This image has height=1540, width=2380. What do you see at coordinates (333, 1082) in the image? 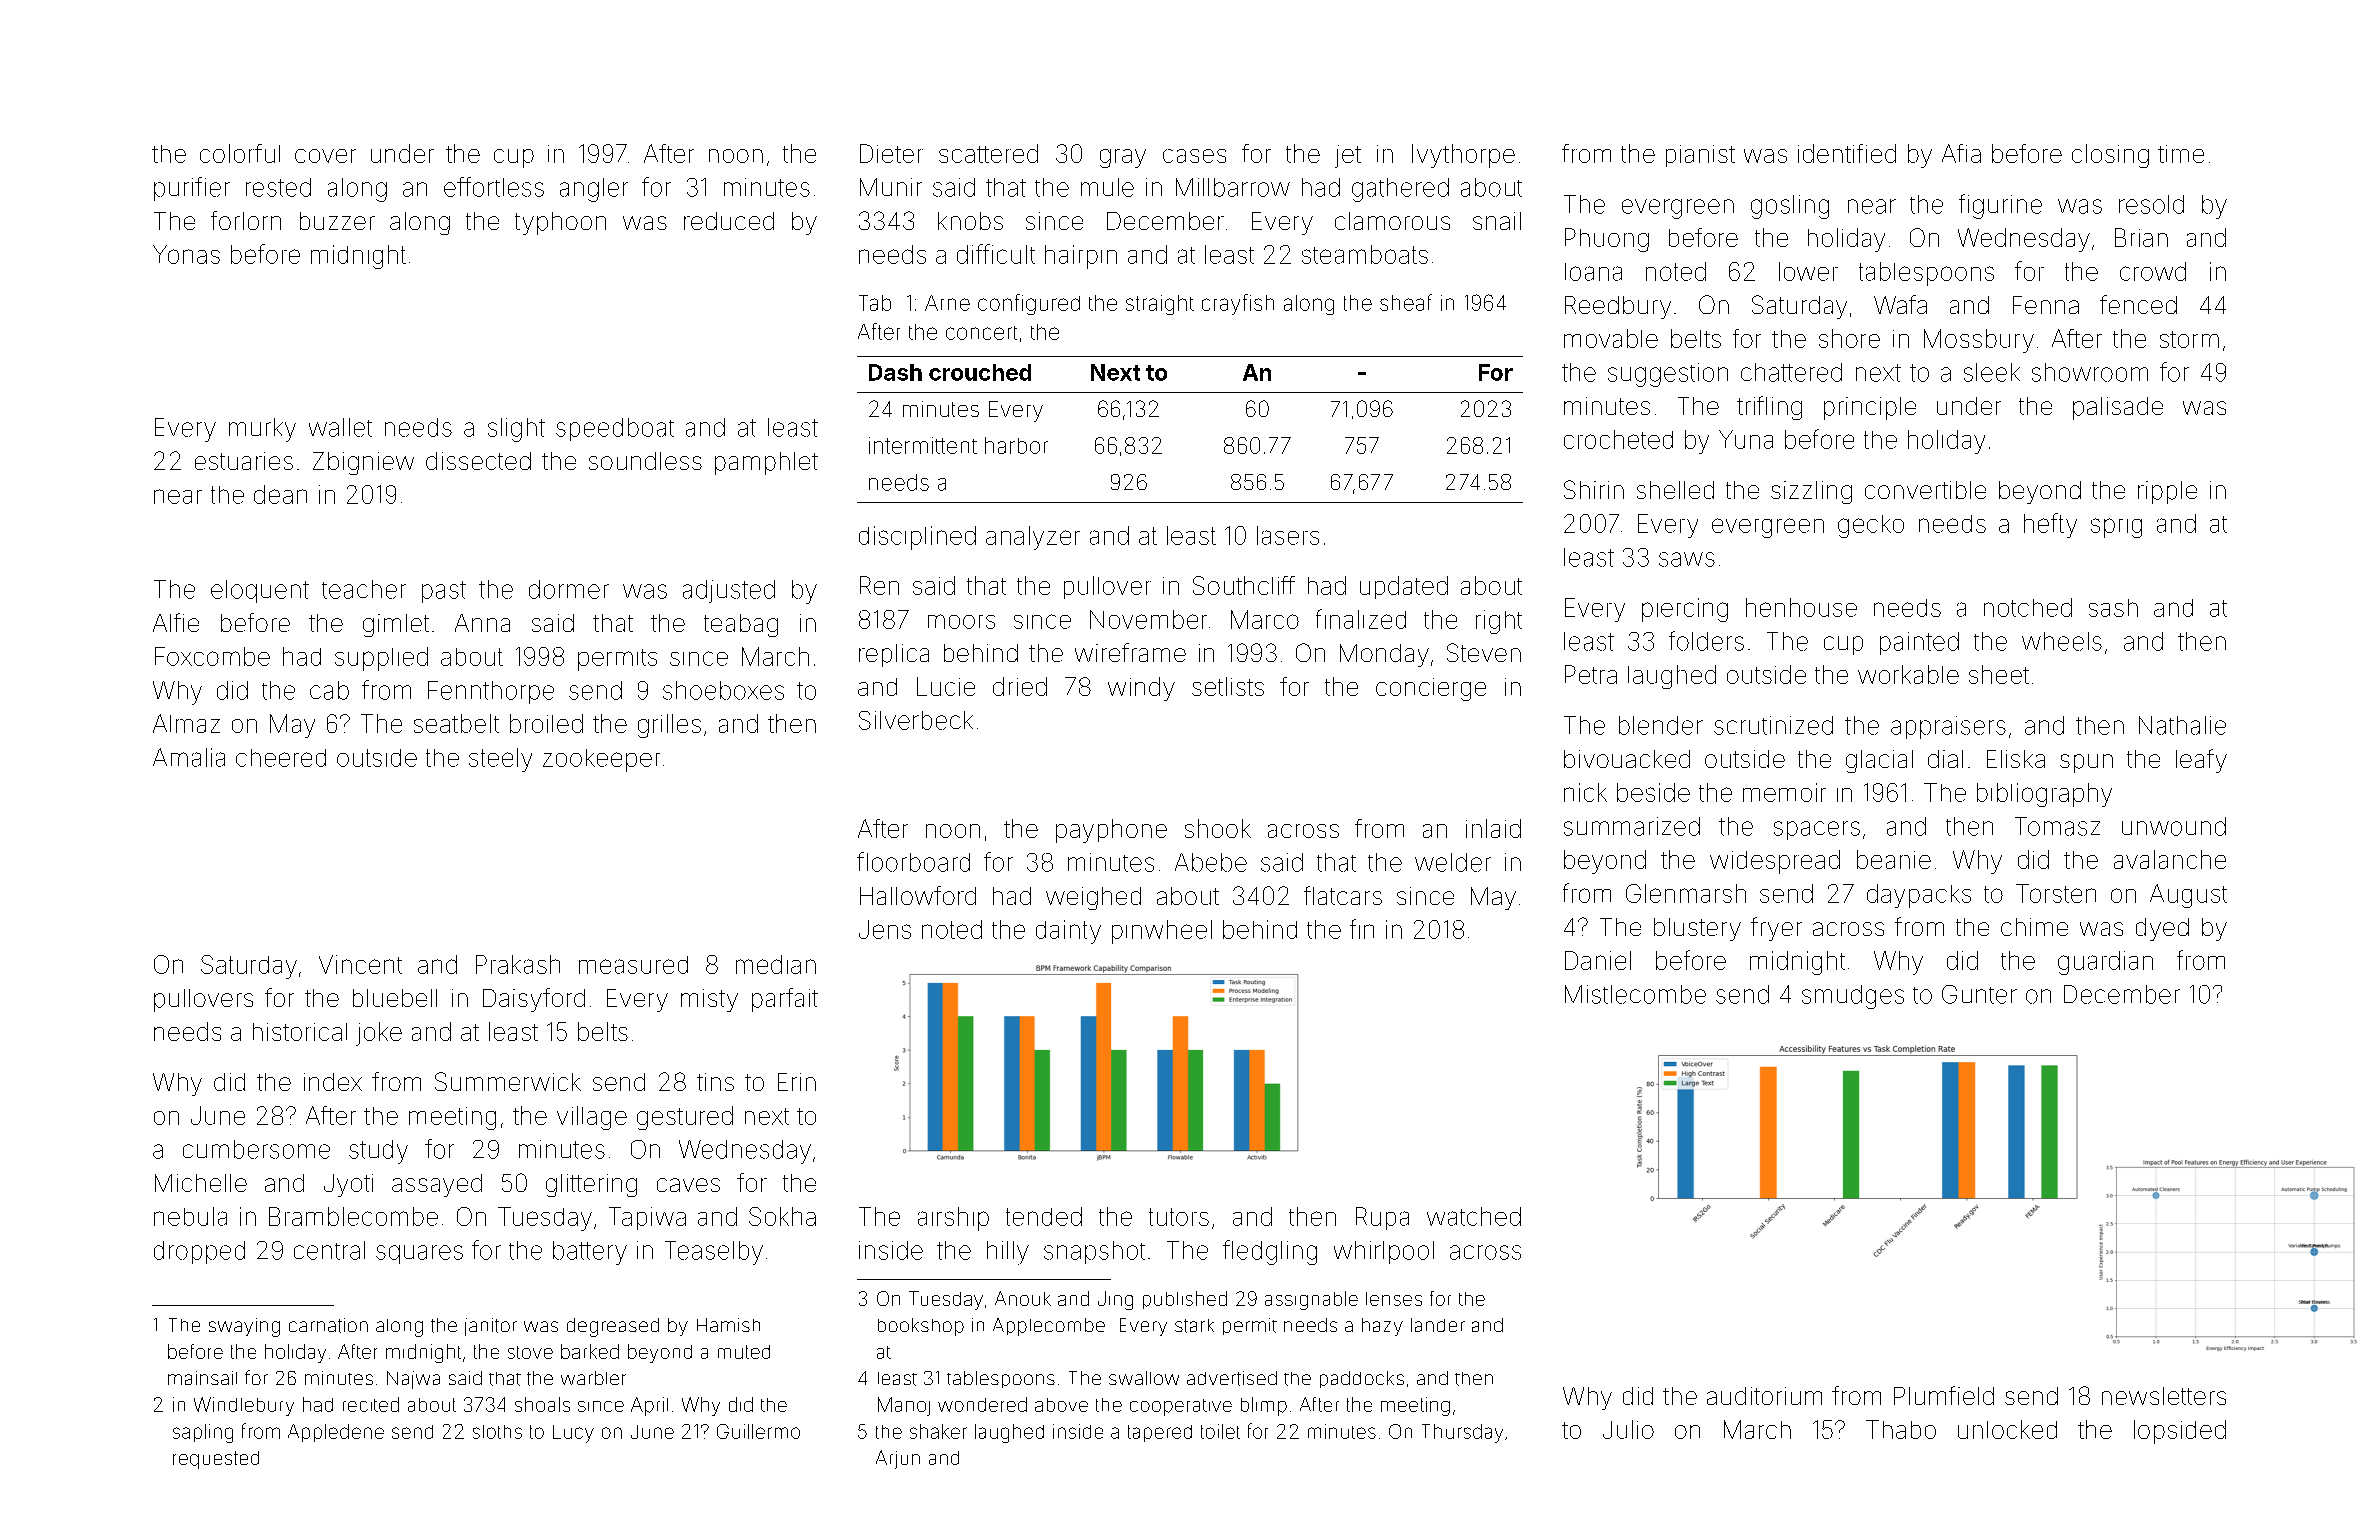
I see `index` at bounding box center [333, 1082].
